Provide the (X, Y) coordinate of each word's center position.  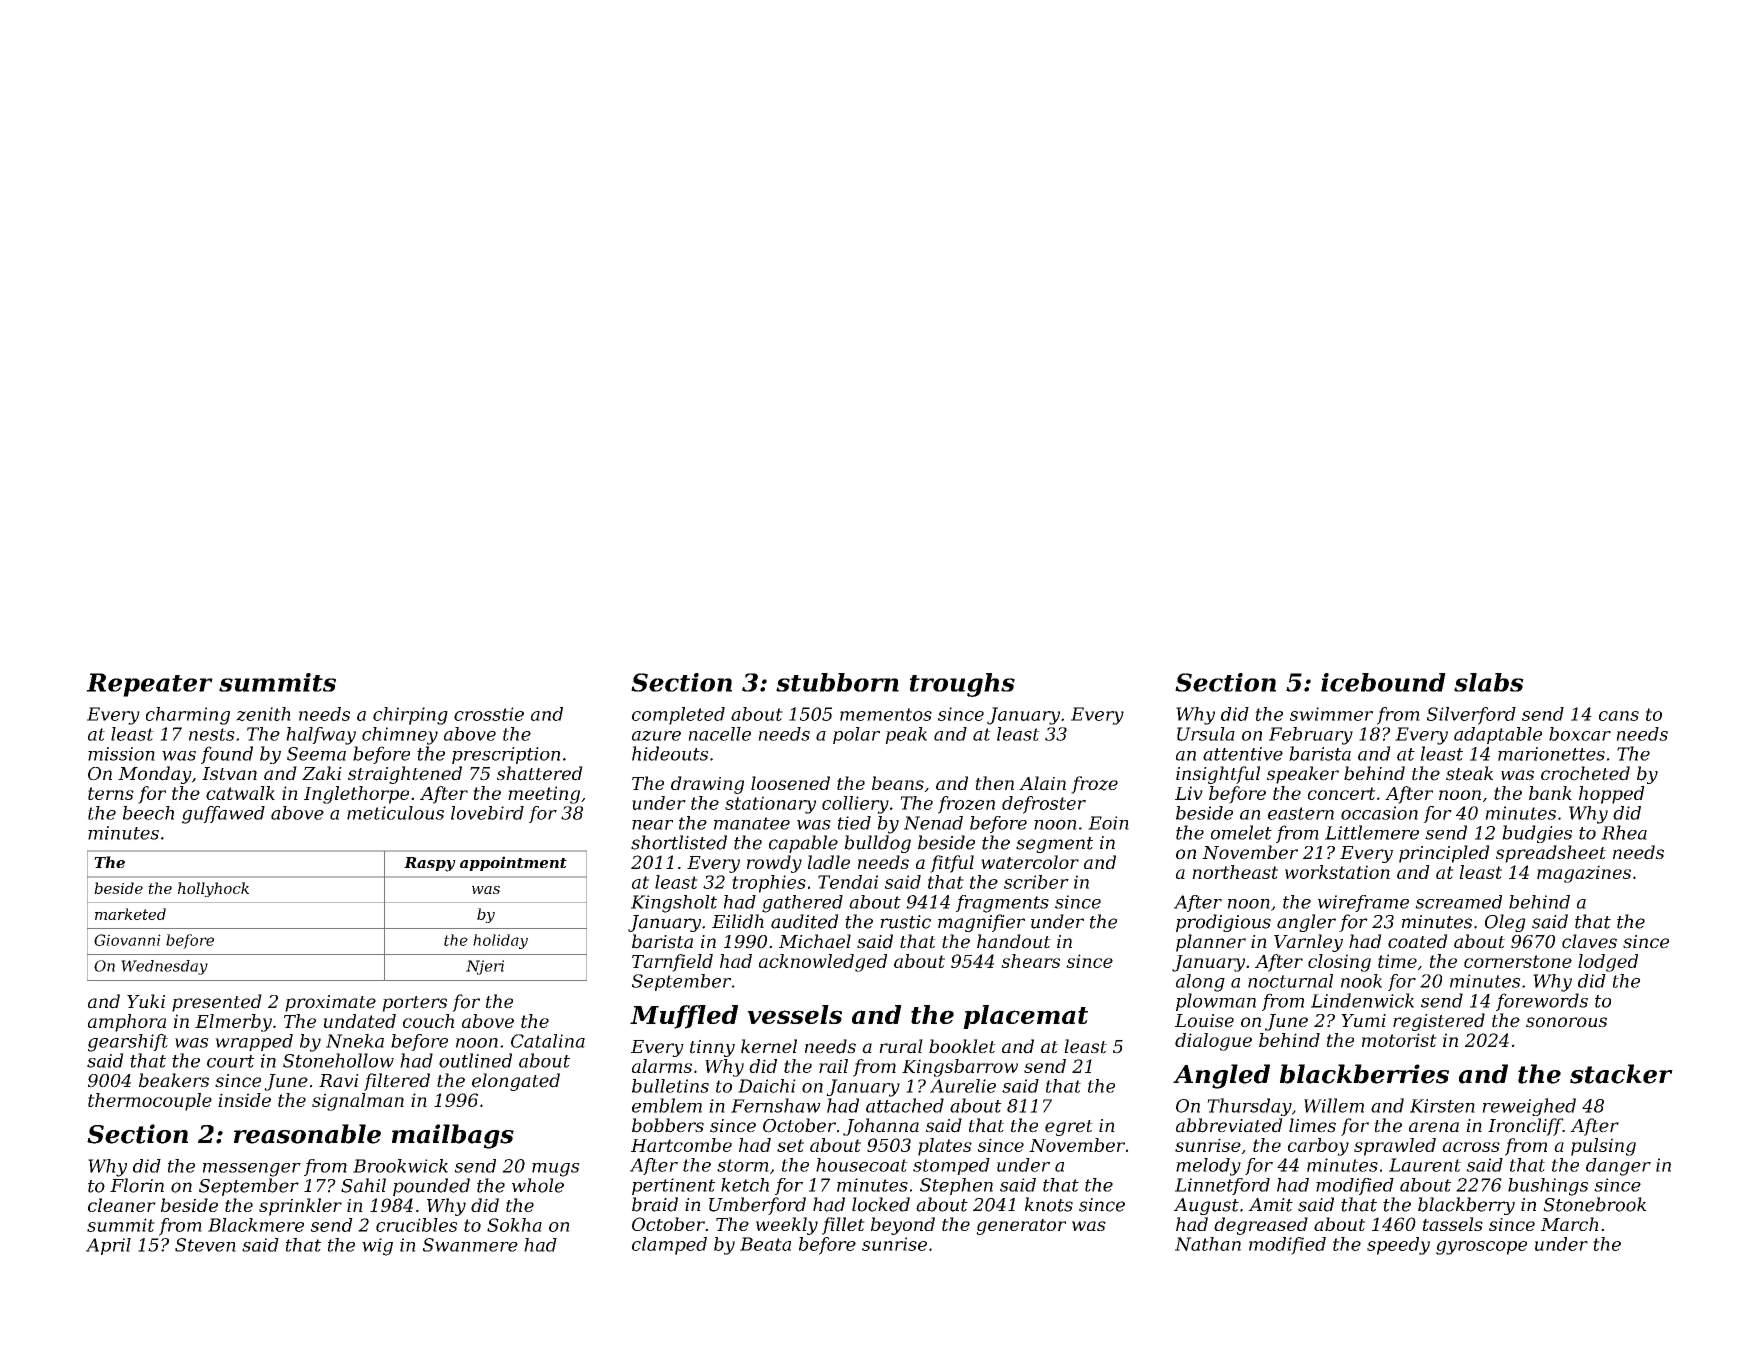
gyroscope (1481, 1248)
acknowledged (823, 963)
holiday (500, 941)
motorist (1399, 1040)
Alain (1042, 783)
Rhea (1624, 832)
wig (377, 1247)
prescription (506, 755)
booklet (962, 1046)
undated (359, 1021)
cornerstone (1518, 961)
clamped (669, 1246)
